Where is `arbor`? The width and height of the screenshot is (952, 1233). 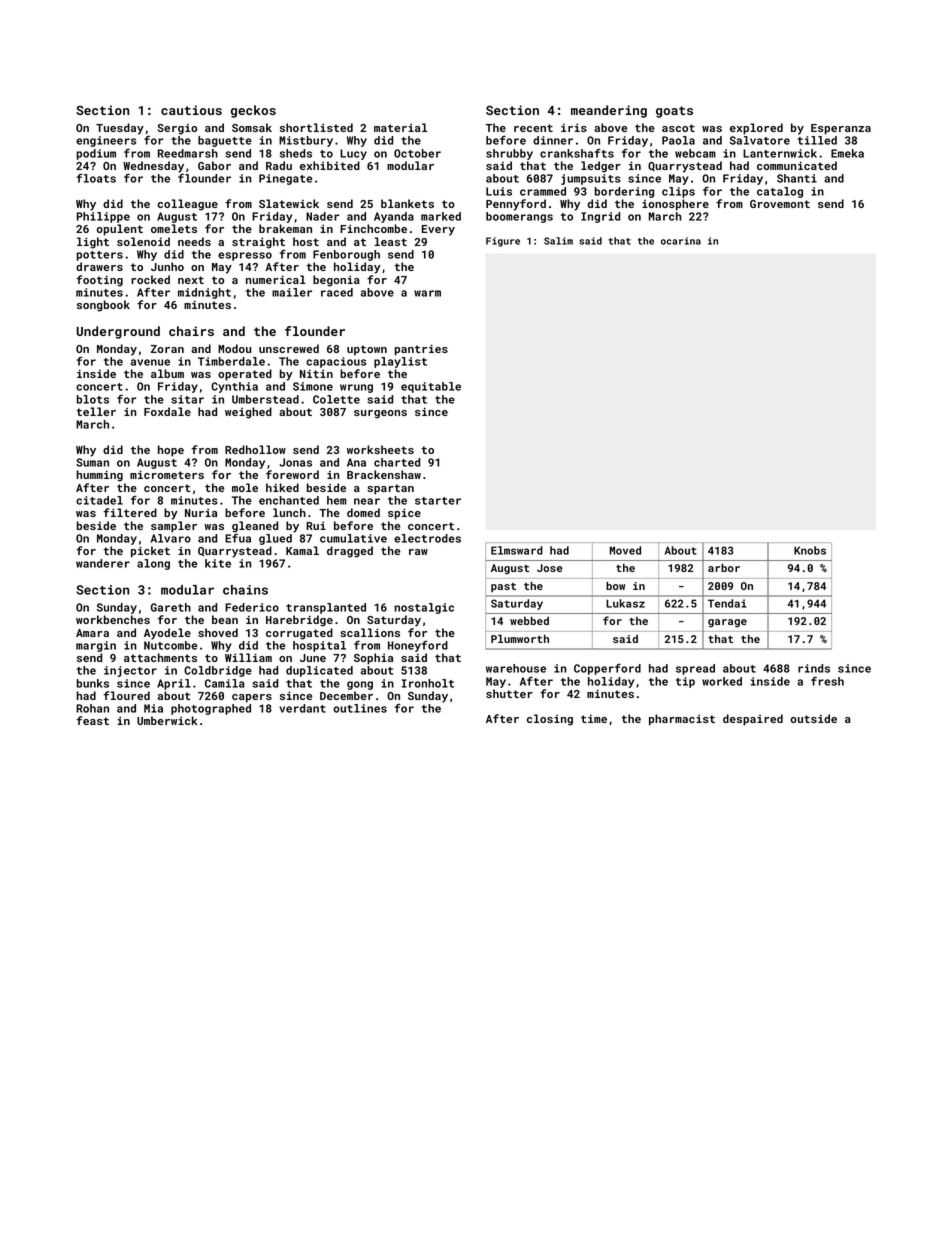 arbor is located at coordinates (724, 568).
